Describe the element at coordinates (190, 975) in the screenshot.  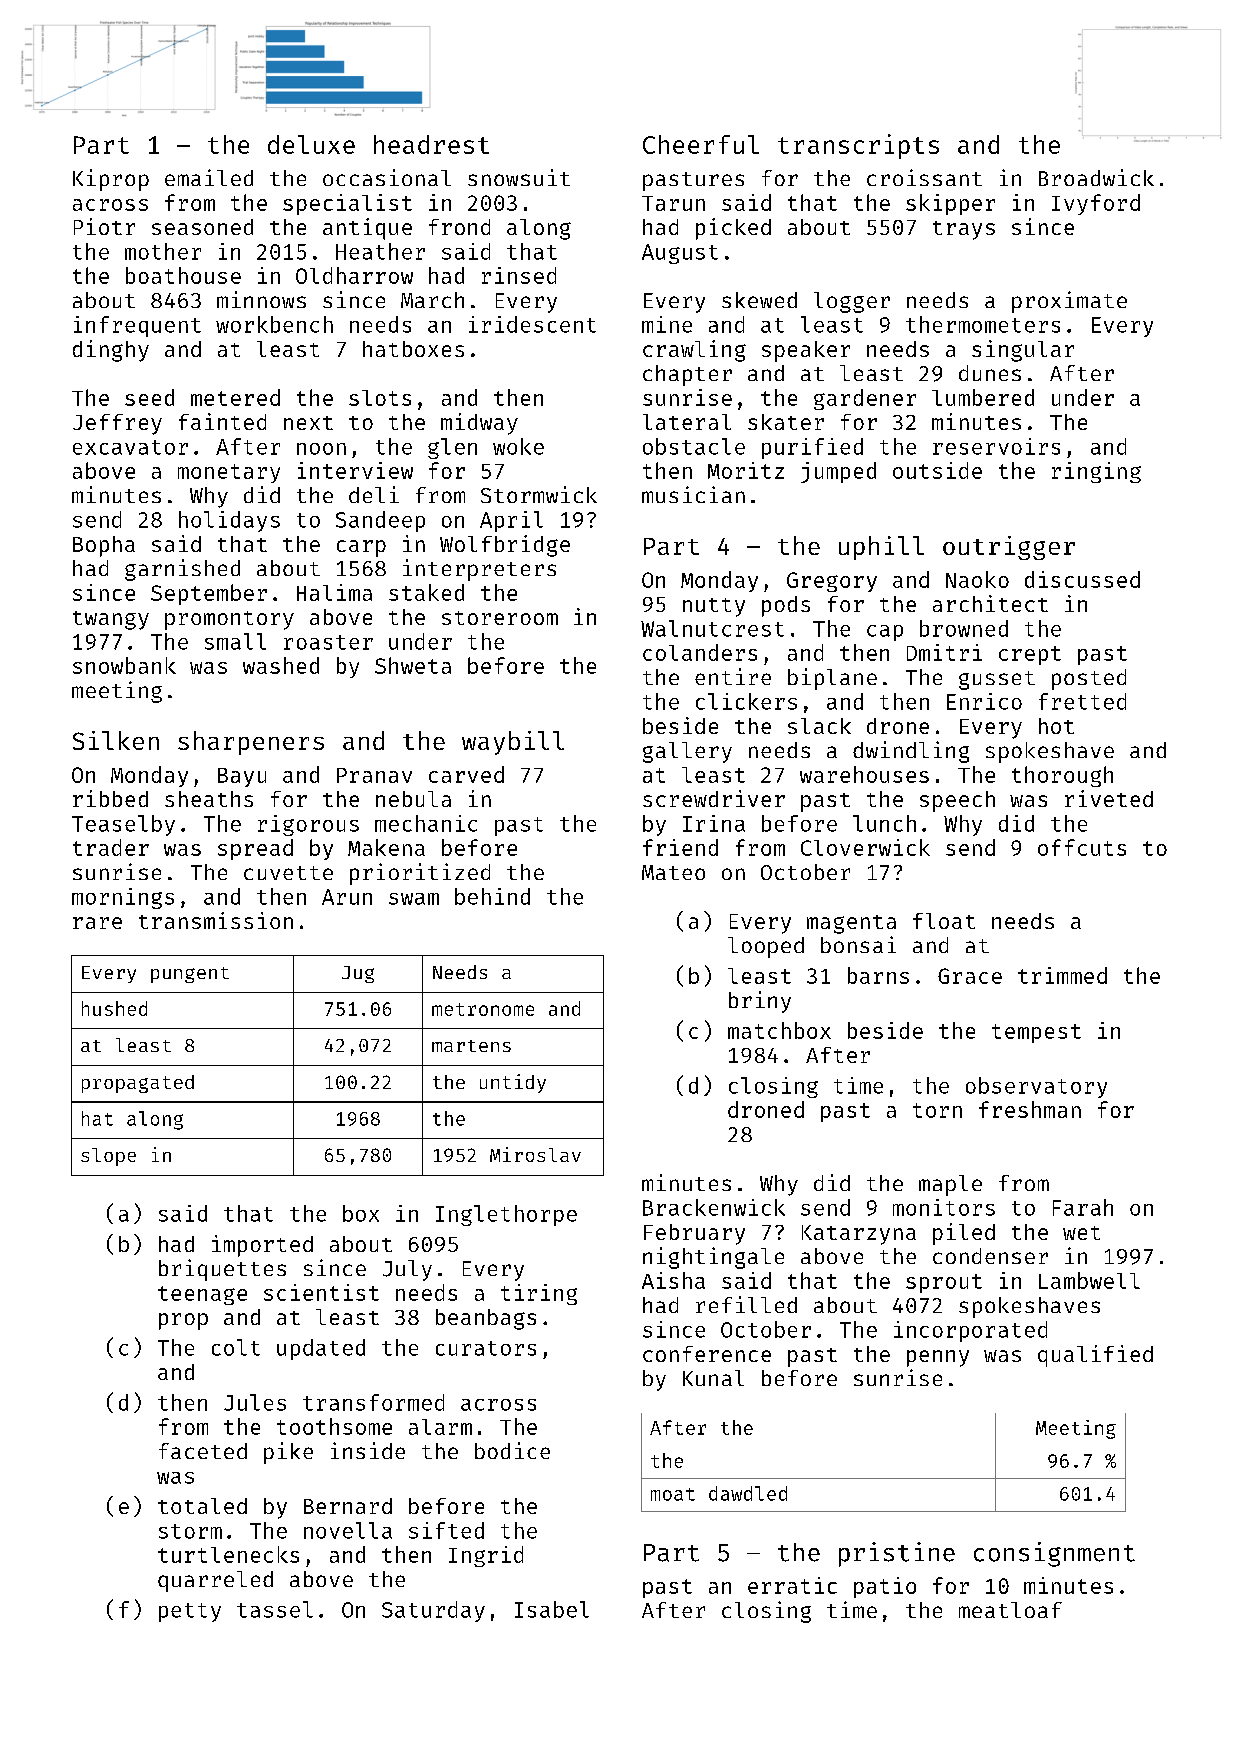
I see `pungent` at that location.
